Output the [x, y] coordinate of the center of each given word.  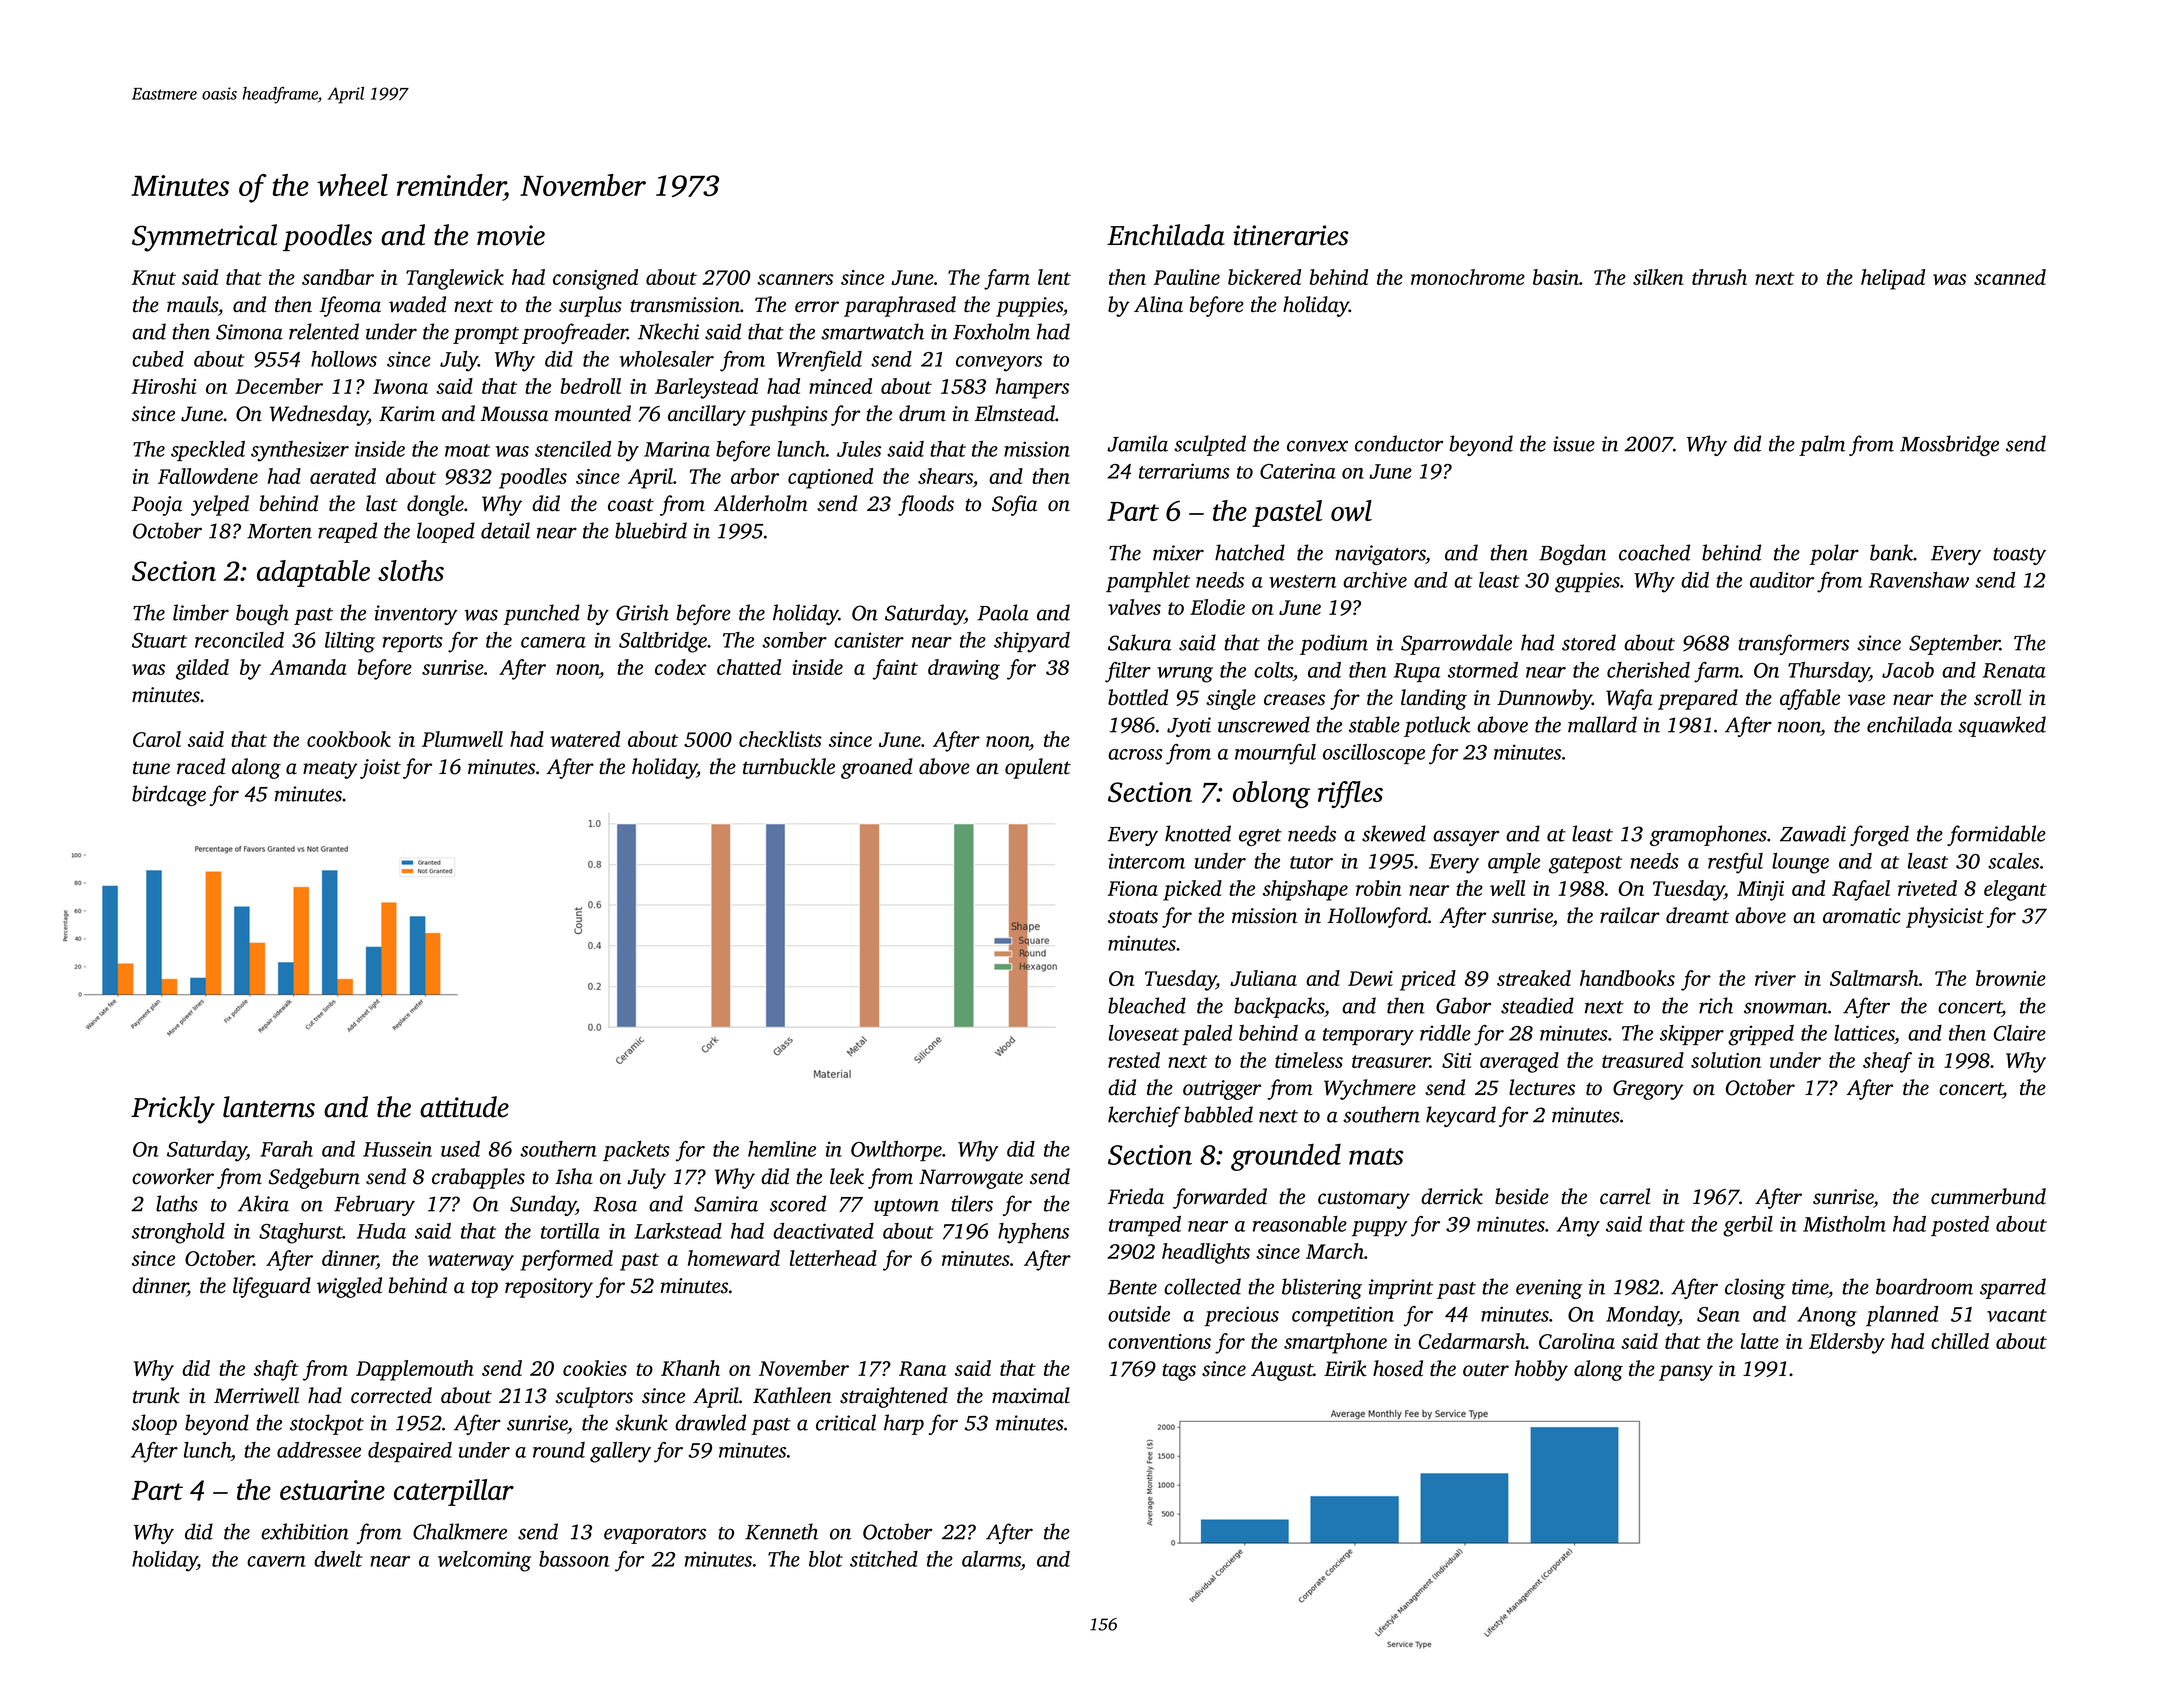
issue [1574, 444]
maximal [1031, 1395]
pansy [1686, 1373]
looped [446, 532]
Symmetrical [204, 238]
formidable [1996, 835]
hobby [1541, 1370]
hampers [1032, 388]
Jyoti [1189, 727]
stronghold [178, 1233]
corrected [391, 1395]
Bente [1132, 1287]
